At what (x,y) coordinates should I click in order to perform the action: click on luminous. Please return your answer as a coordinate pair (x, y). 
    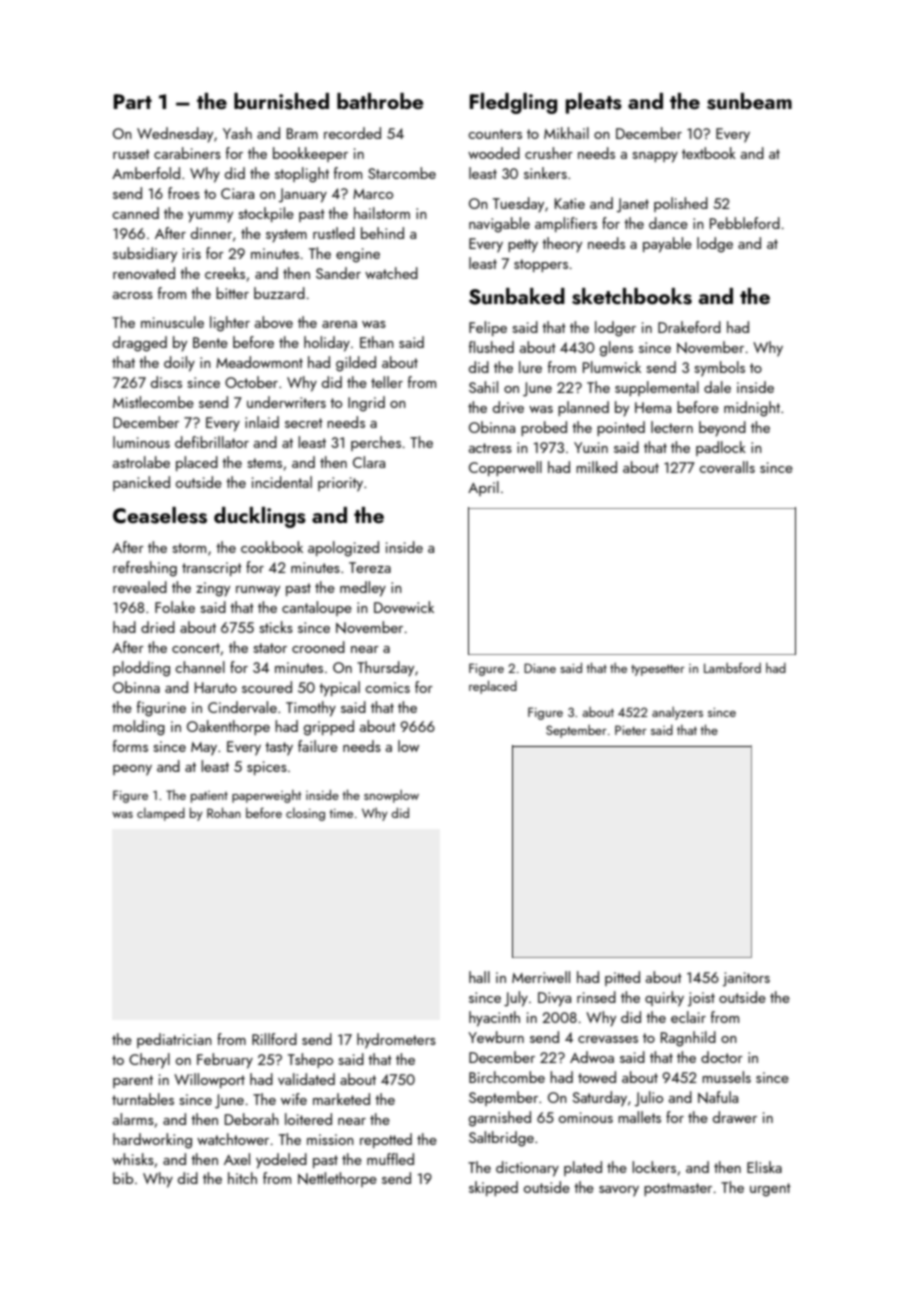
    Looking at the image, I should click on (141, 442).
